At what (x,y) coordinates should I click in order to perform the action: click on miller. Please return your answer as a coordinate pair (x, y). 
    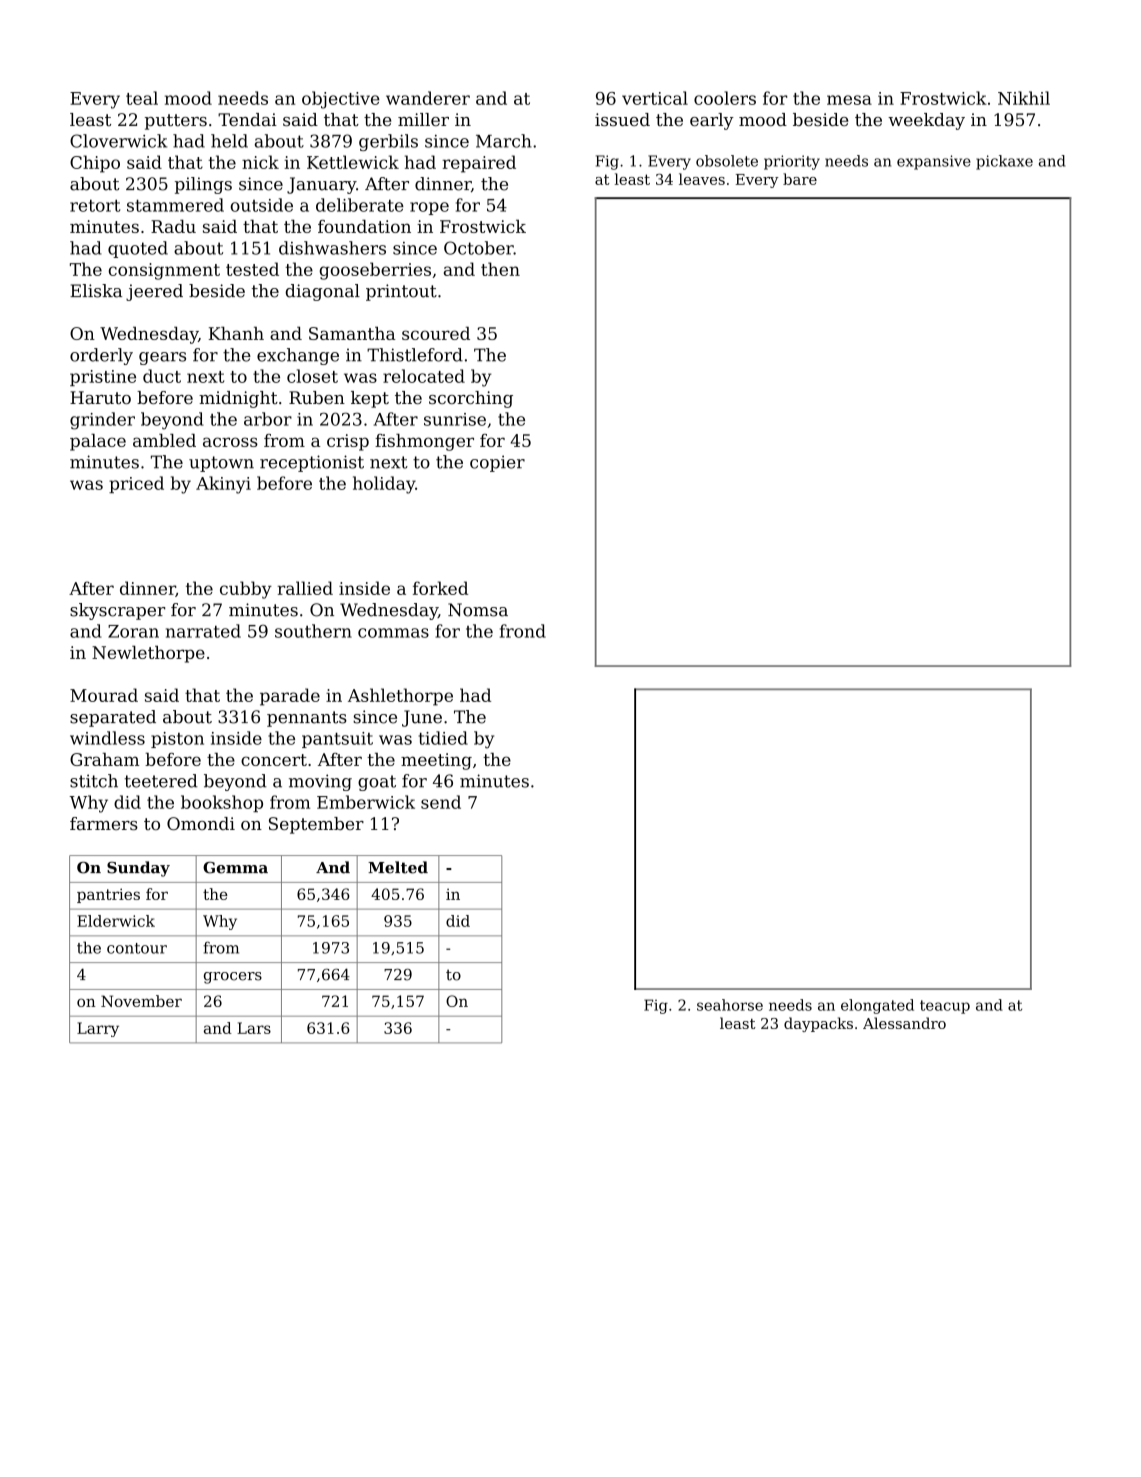
    Looking at the image, I should click on (423, 119).
